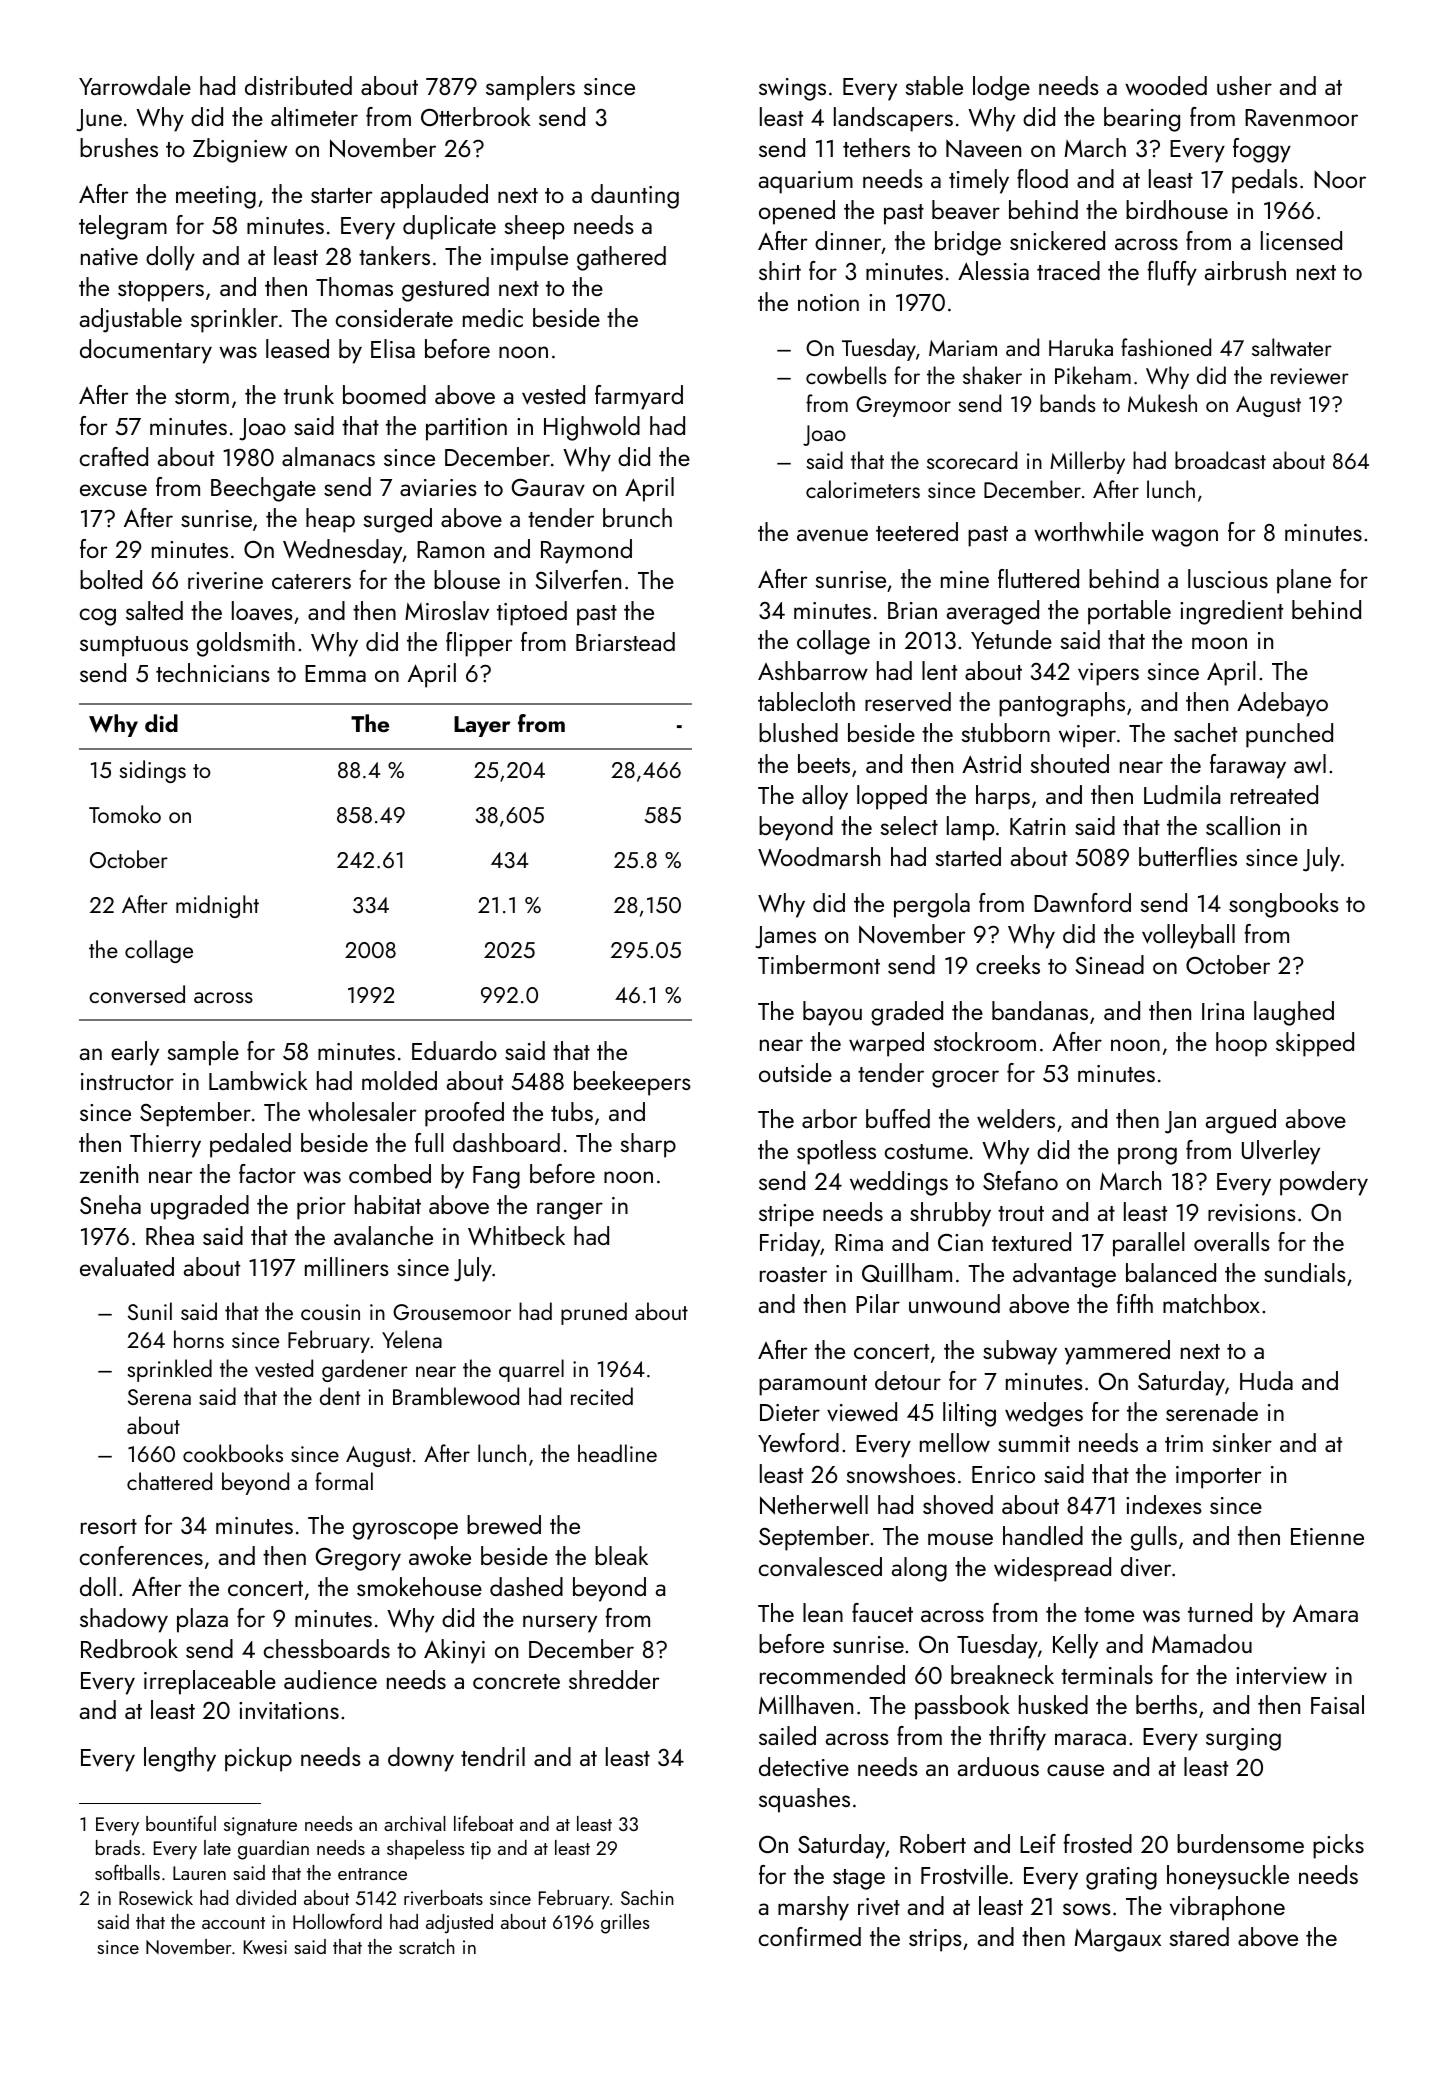  I want to click on crafted, so click(114, 456).
